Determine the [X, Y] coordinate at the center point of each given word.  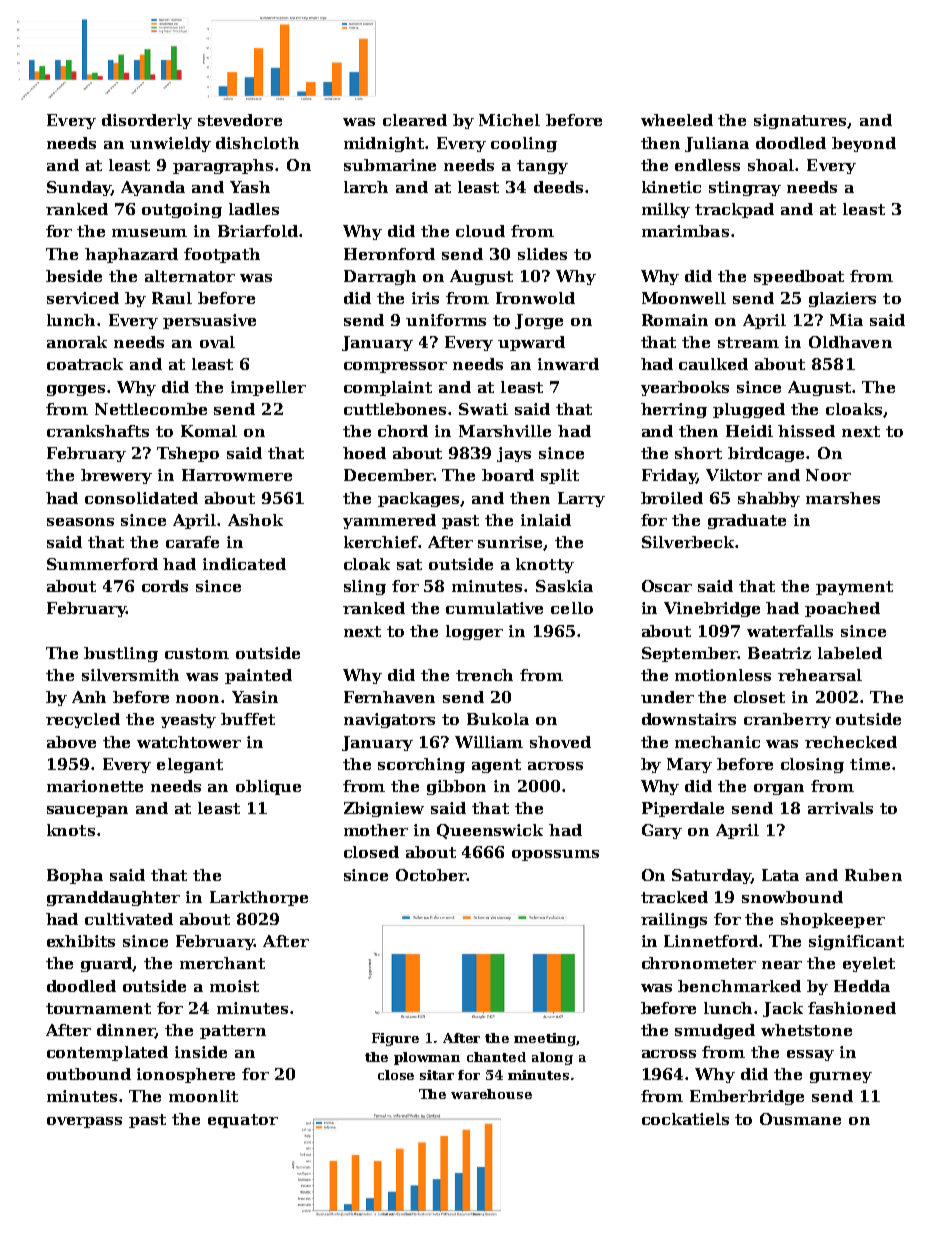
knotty [545, 565]
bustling [121, 654]
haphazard [131, 255]
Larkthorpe [259, 898]
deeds [558, 187]
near [782, 965]
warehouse [491, 1094]
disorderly [147, 121]
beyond [864, 144]
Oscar [667, 586]
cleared [415, 120]
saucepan [87, 811]
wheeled [677, 120]
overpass [84, 1122]
